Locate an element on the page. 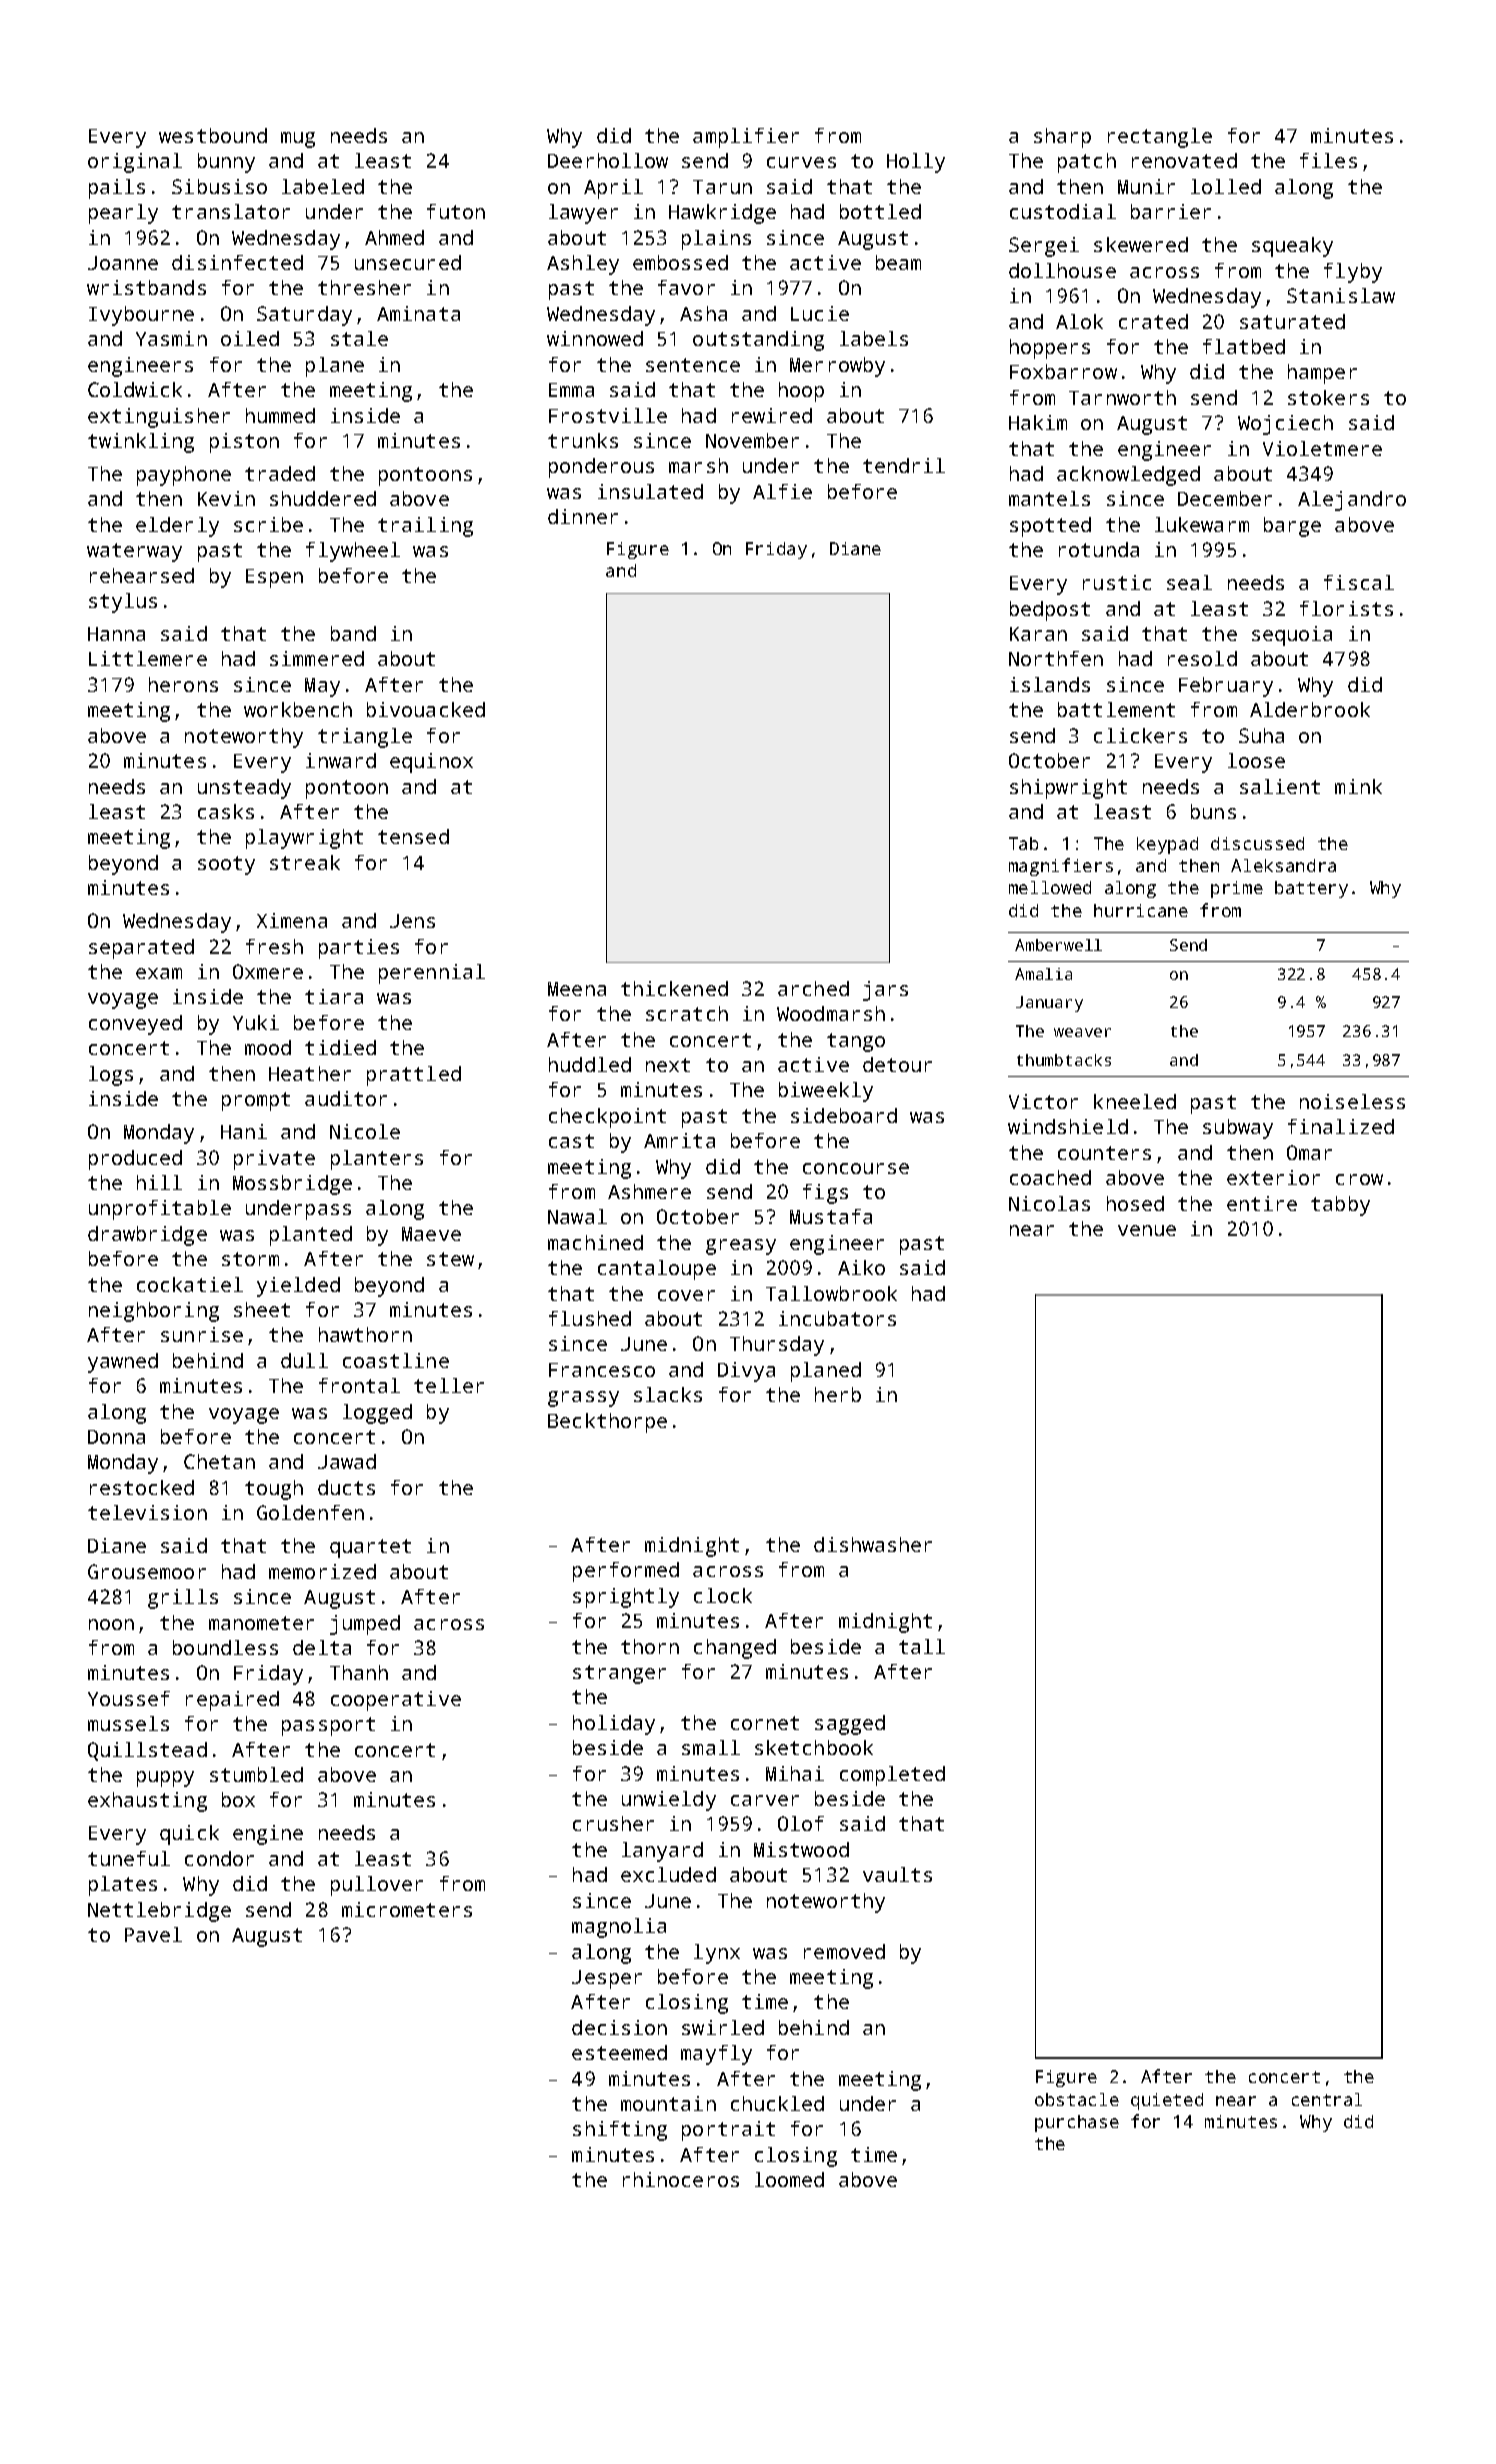  barge is located at coordinates (1292, 527).
